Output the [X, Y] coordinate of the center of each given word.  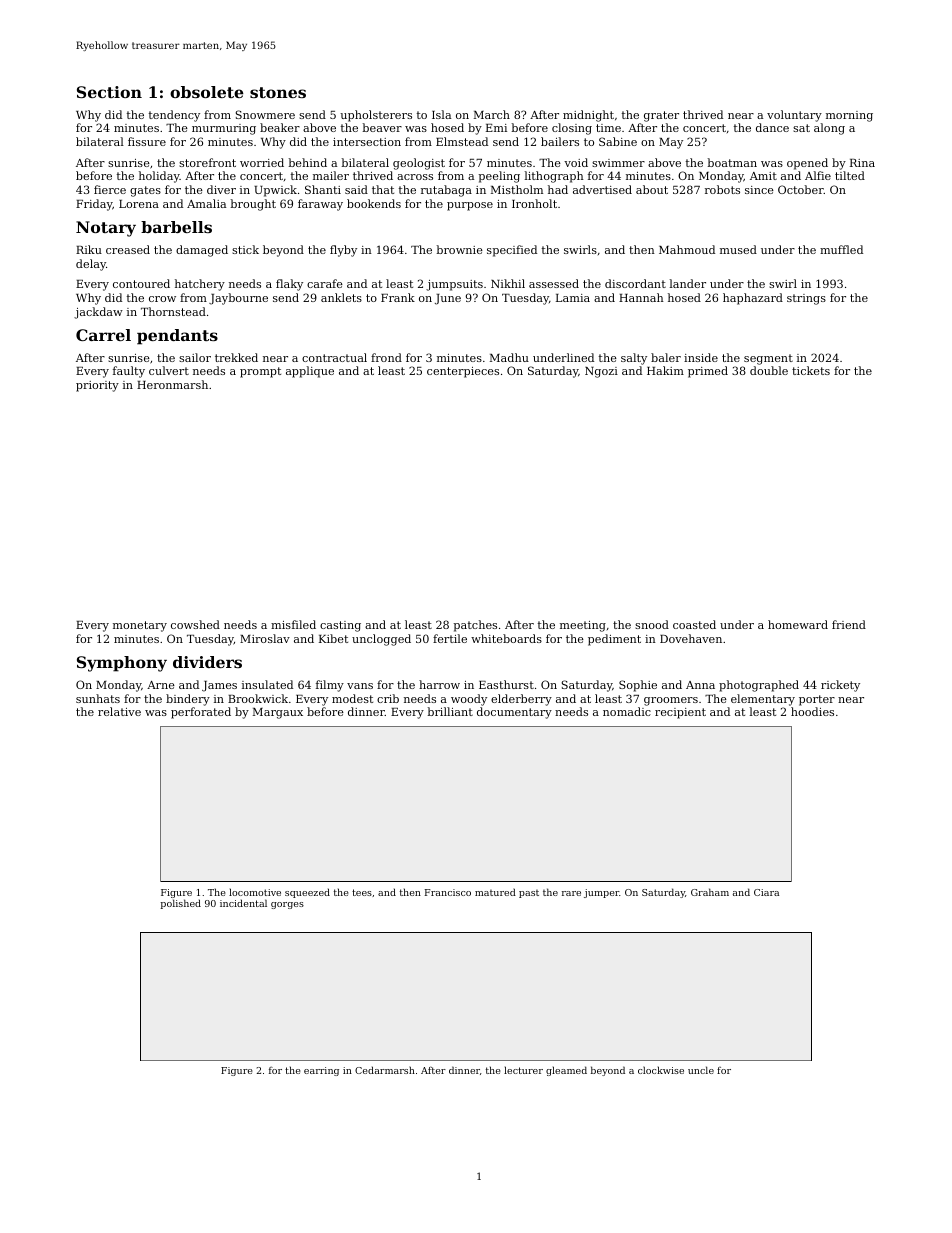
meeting [583, 626]
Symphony [122, 664]
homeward [798, 624]
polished [181, 904]
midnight [588, 116]
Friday [94, 205]
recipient [680, 713]
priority [97, 386]
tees [362, 892]
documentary [514, 713]
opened [807, 164]
